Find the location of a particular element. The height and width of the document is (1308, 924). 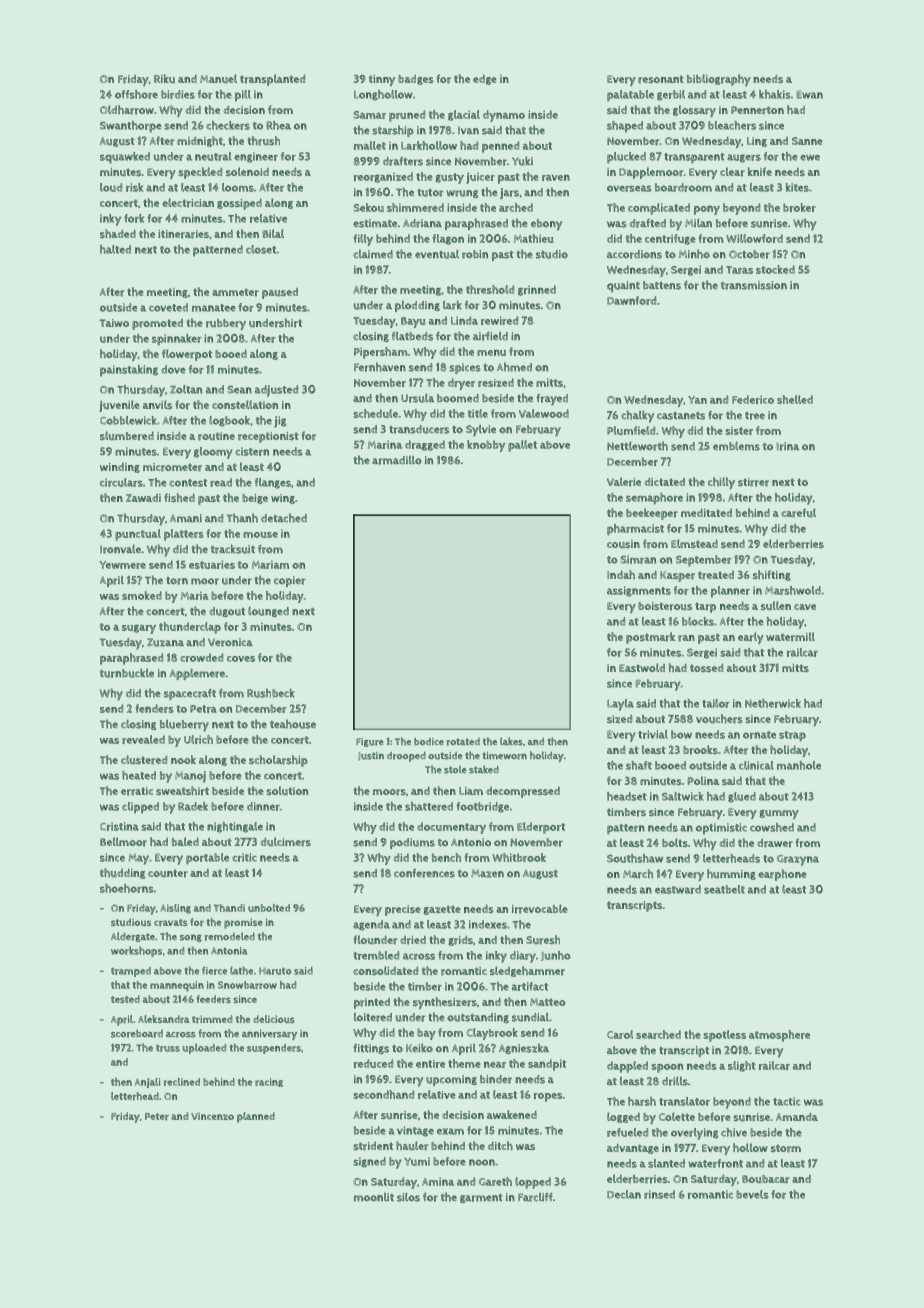

rotated is located at coordinates (463, 742).
